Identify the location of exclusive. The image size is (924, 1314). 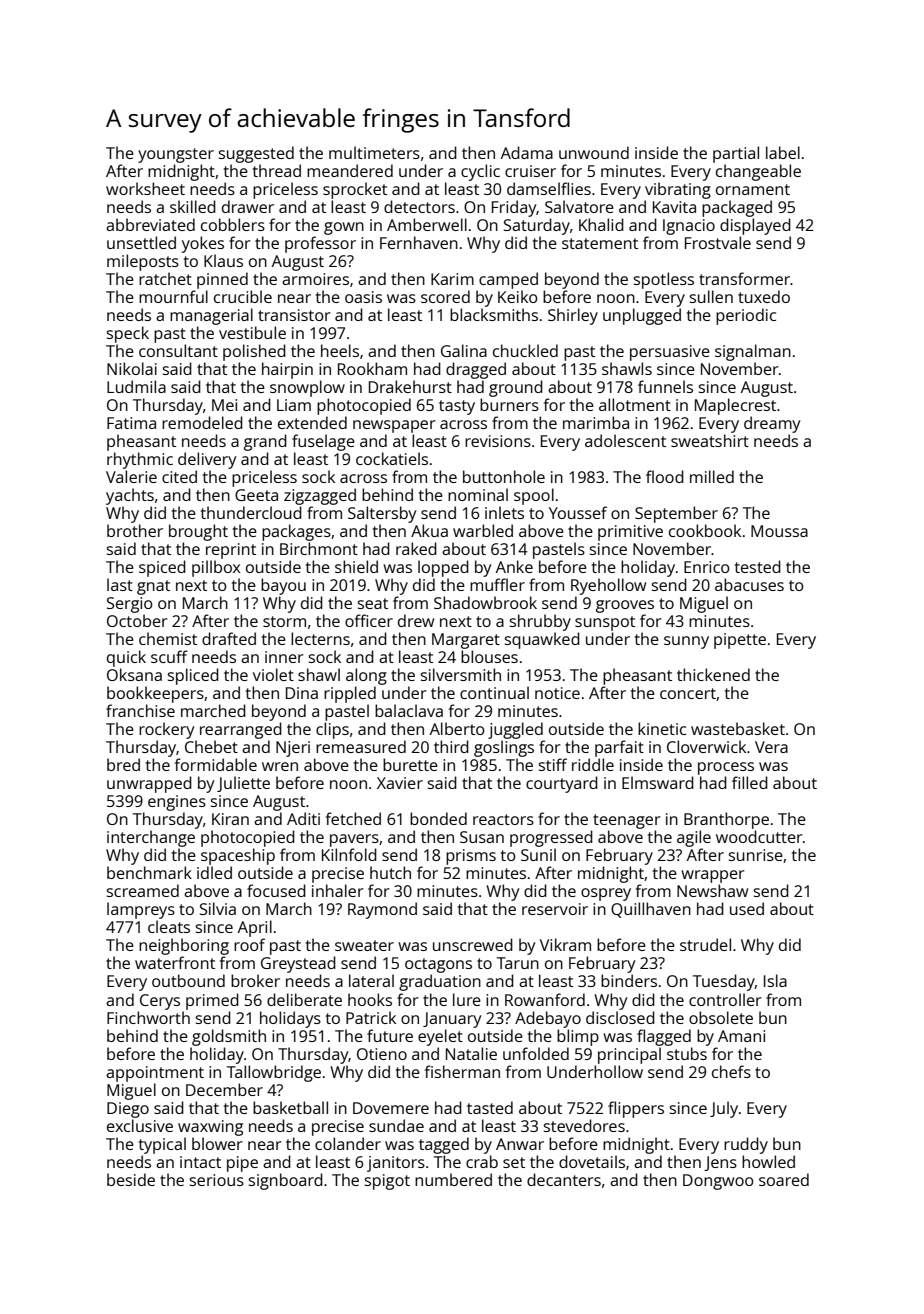
(140, 1125).
